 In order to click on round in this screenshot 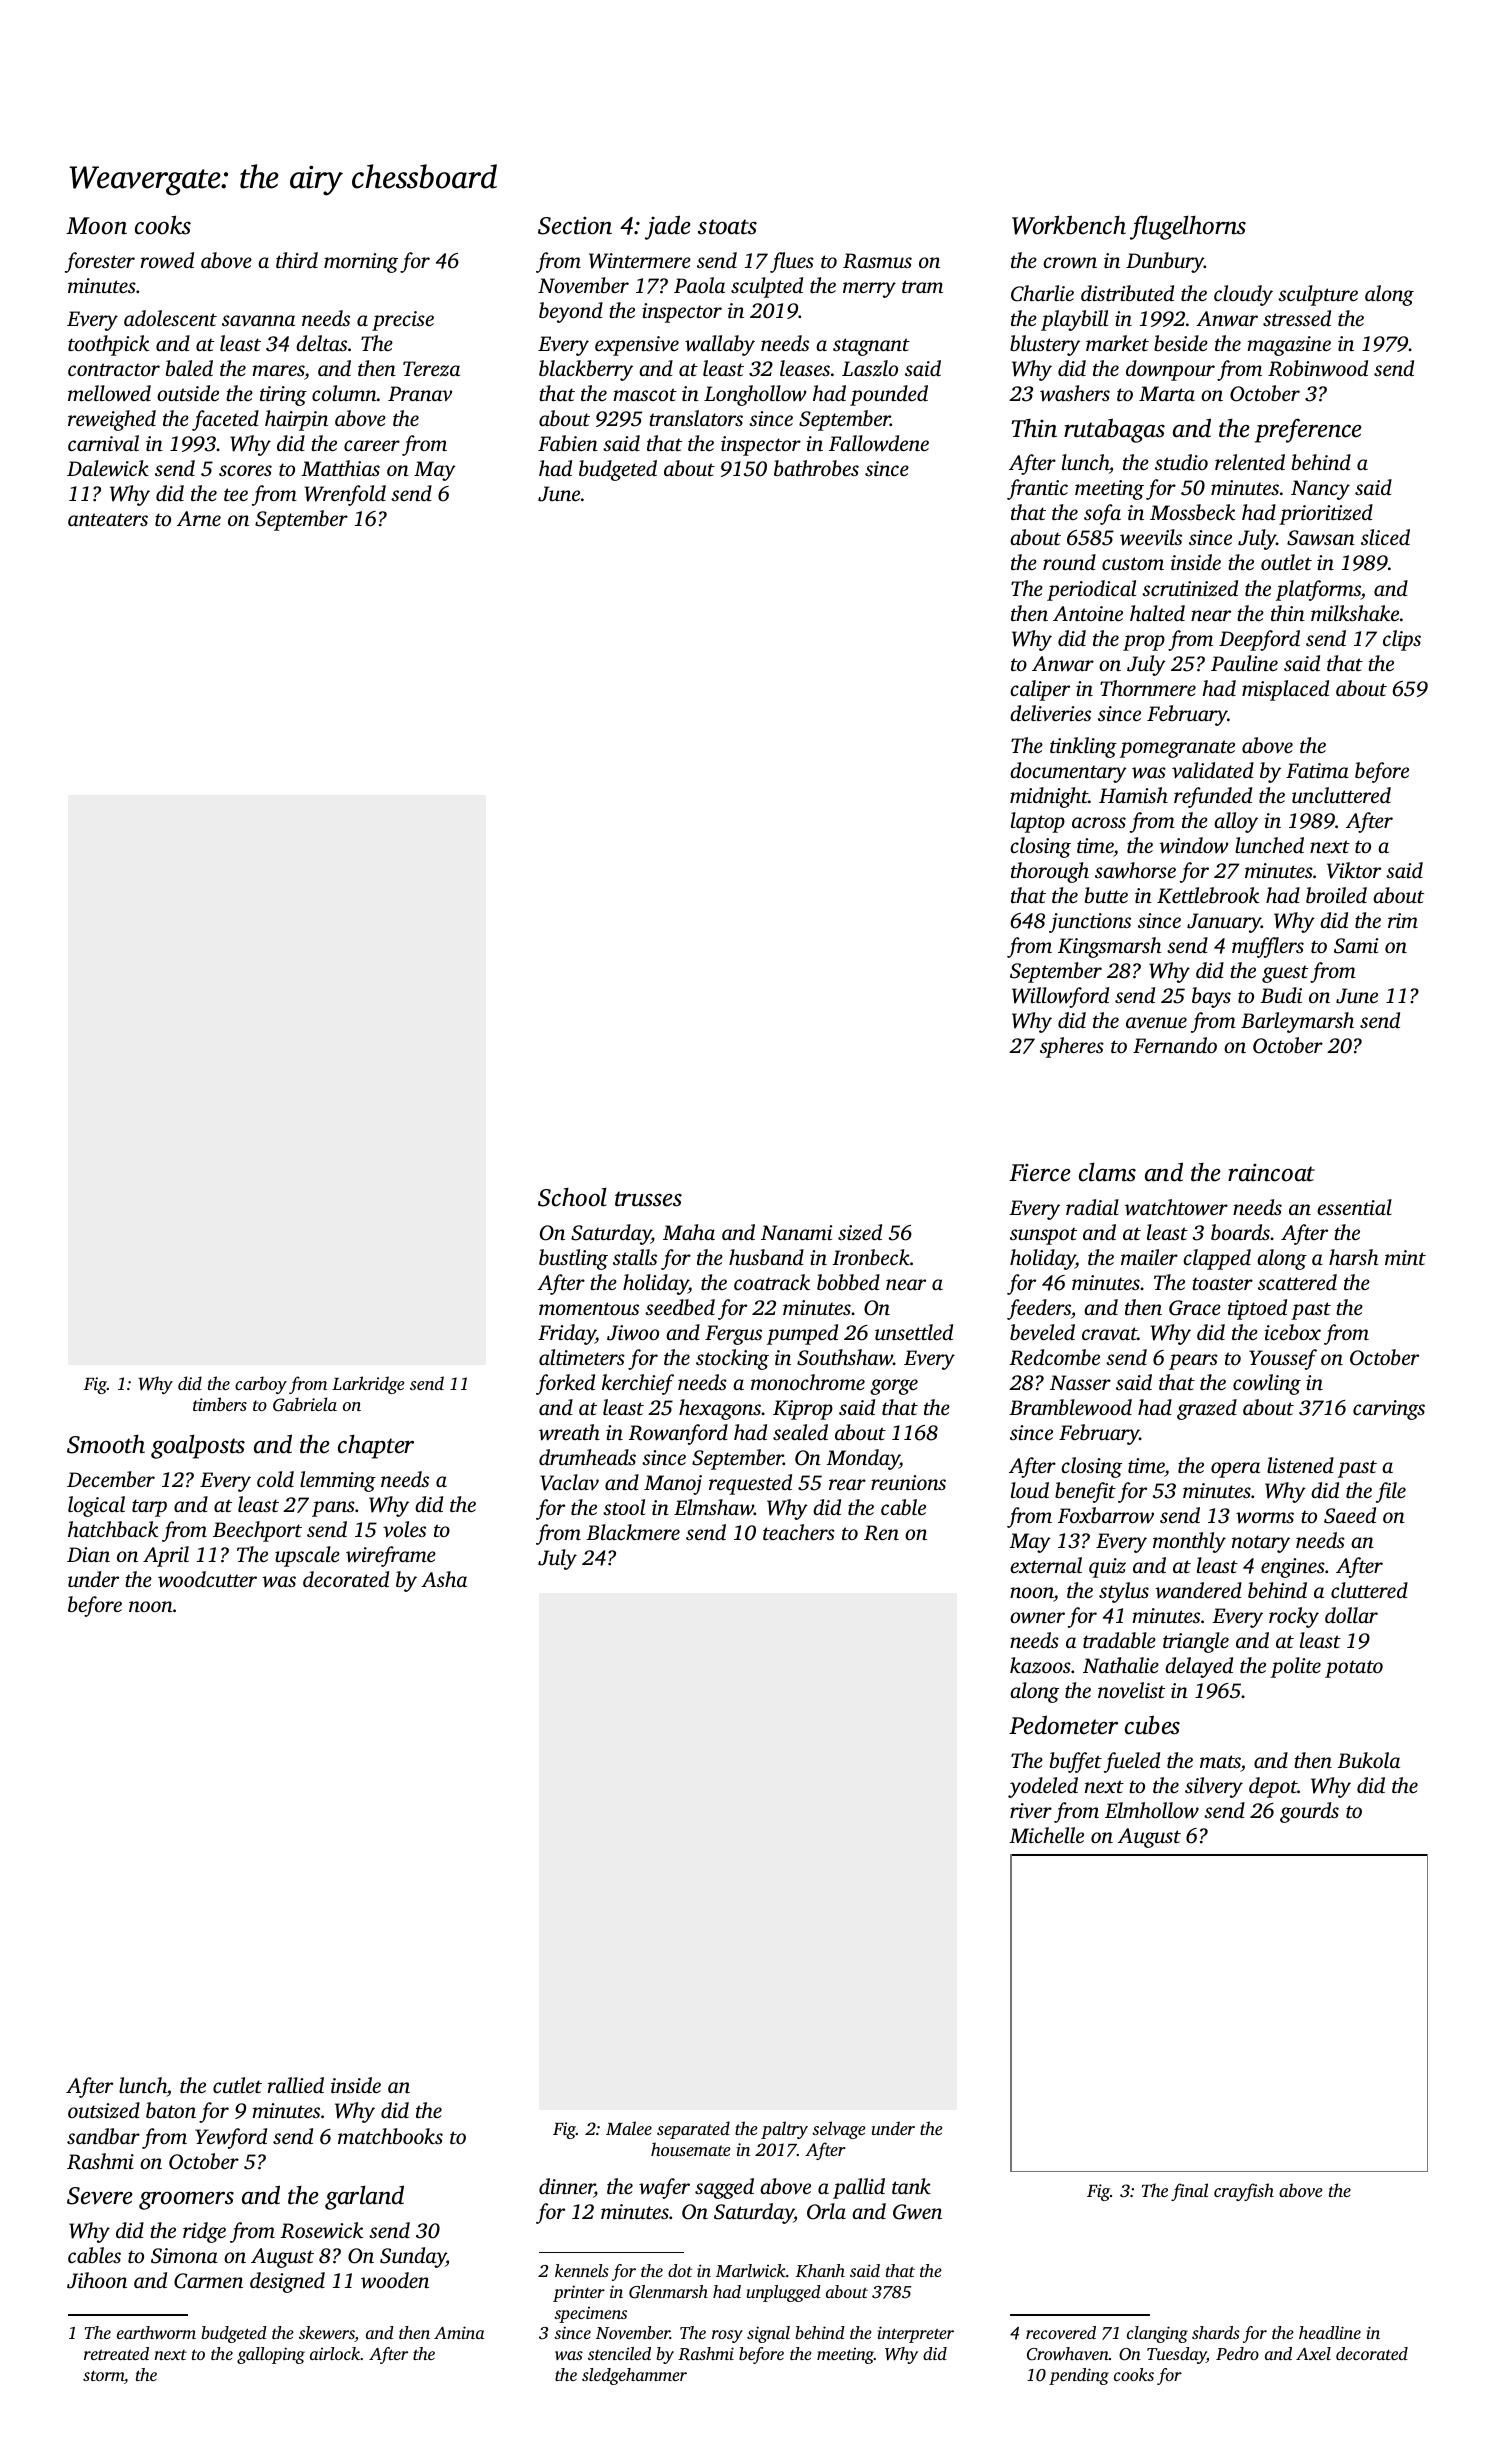, I will do `click(1069, 562)`.
